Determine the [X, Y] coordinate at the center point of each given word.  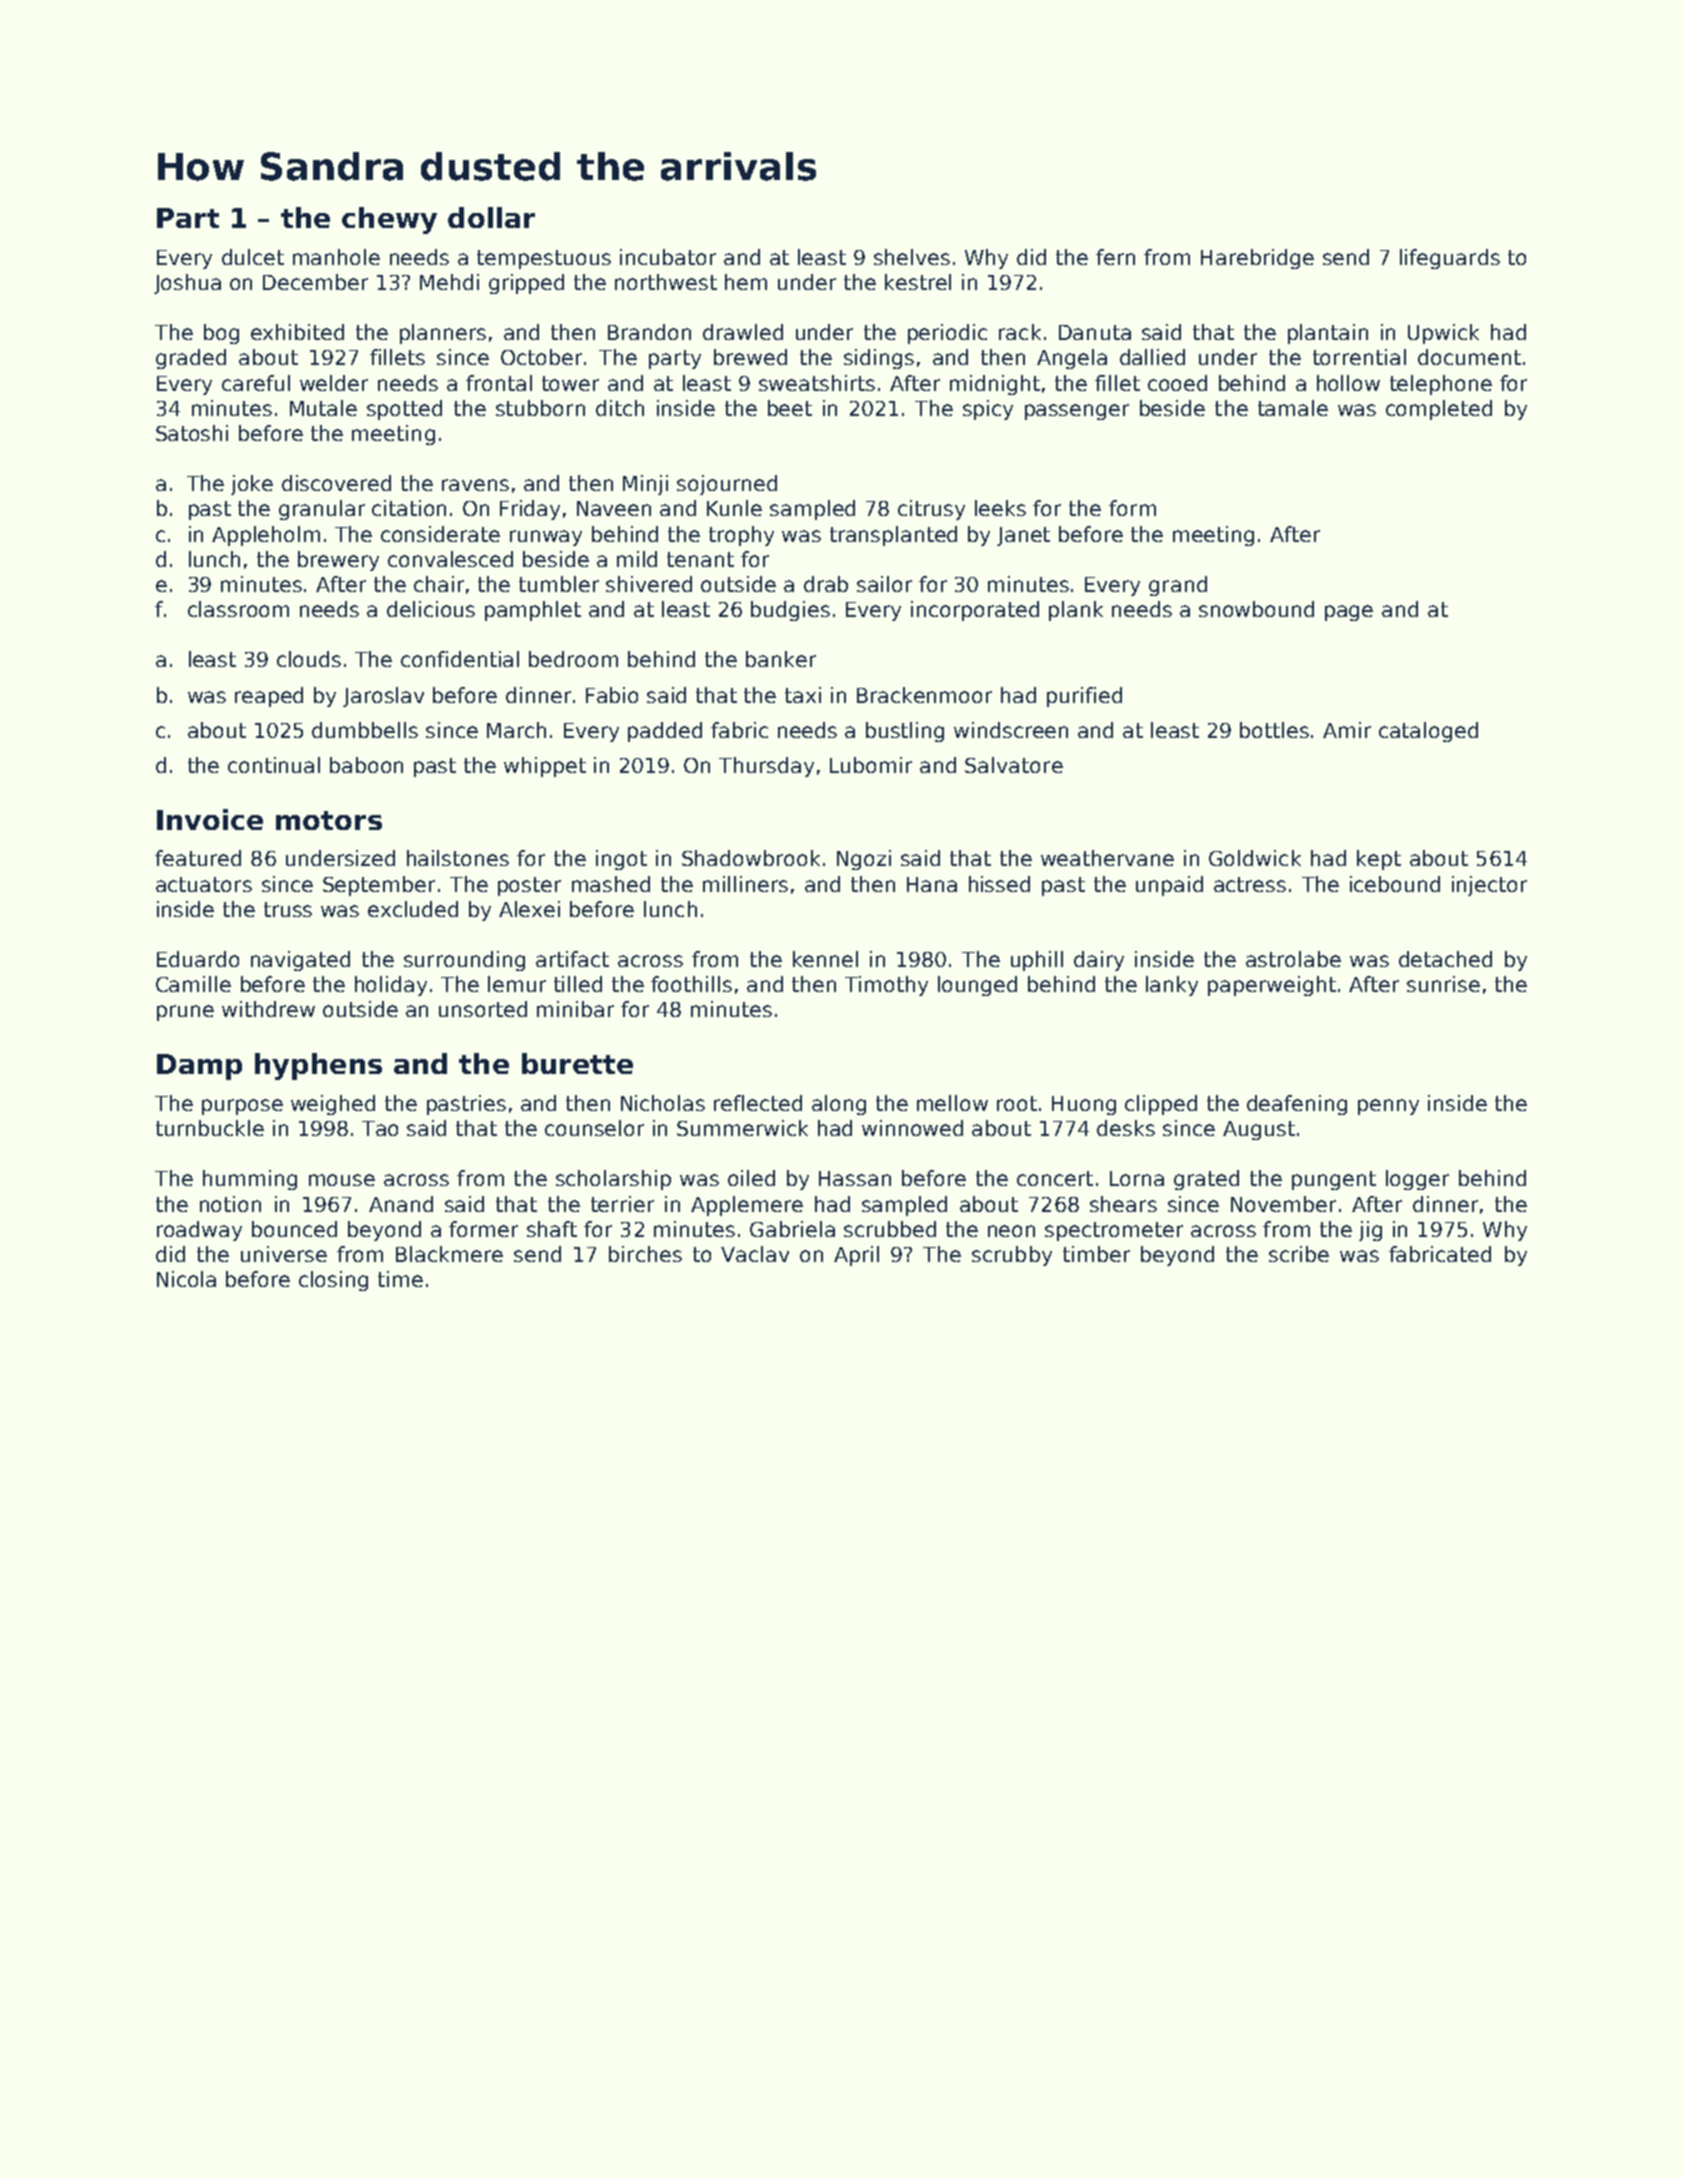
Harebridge [1257, 259]
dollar [491, 217]
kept [1379, 860]
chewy [389, 220]
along [839, 1105]
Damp [199, 1067]
